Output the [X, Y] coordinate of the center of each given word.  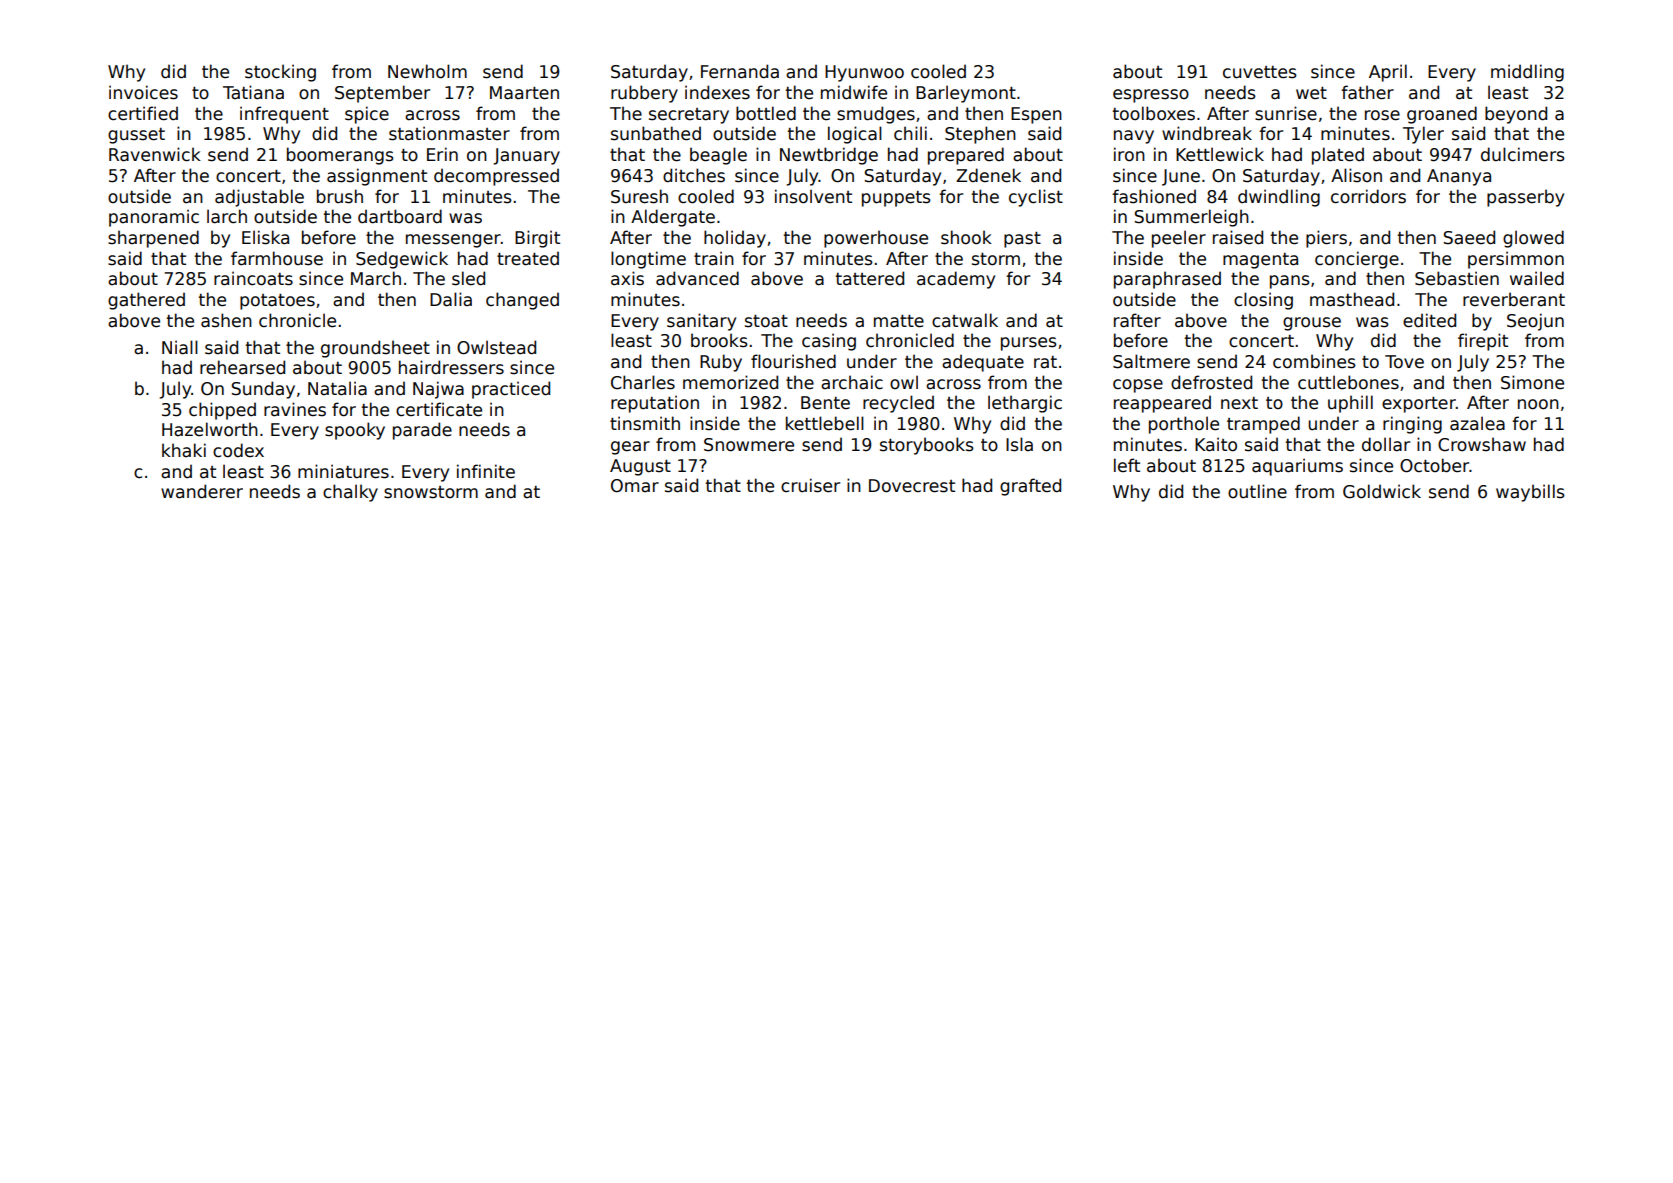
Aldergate [673, 218]
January [526, 156]
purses [1029, 344]
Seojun [1535, 322]
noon [1538, 404]
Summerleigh [1191, 218]
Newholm [427, 71]
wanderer [202, 491]
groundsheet [375, 349]
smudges [876, 115]
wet [1311, 93]
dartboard [400, 216]
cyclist [1036, 198]
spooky [355, 431]
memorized [730, 382]
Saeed [1469, 237]
